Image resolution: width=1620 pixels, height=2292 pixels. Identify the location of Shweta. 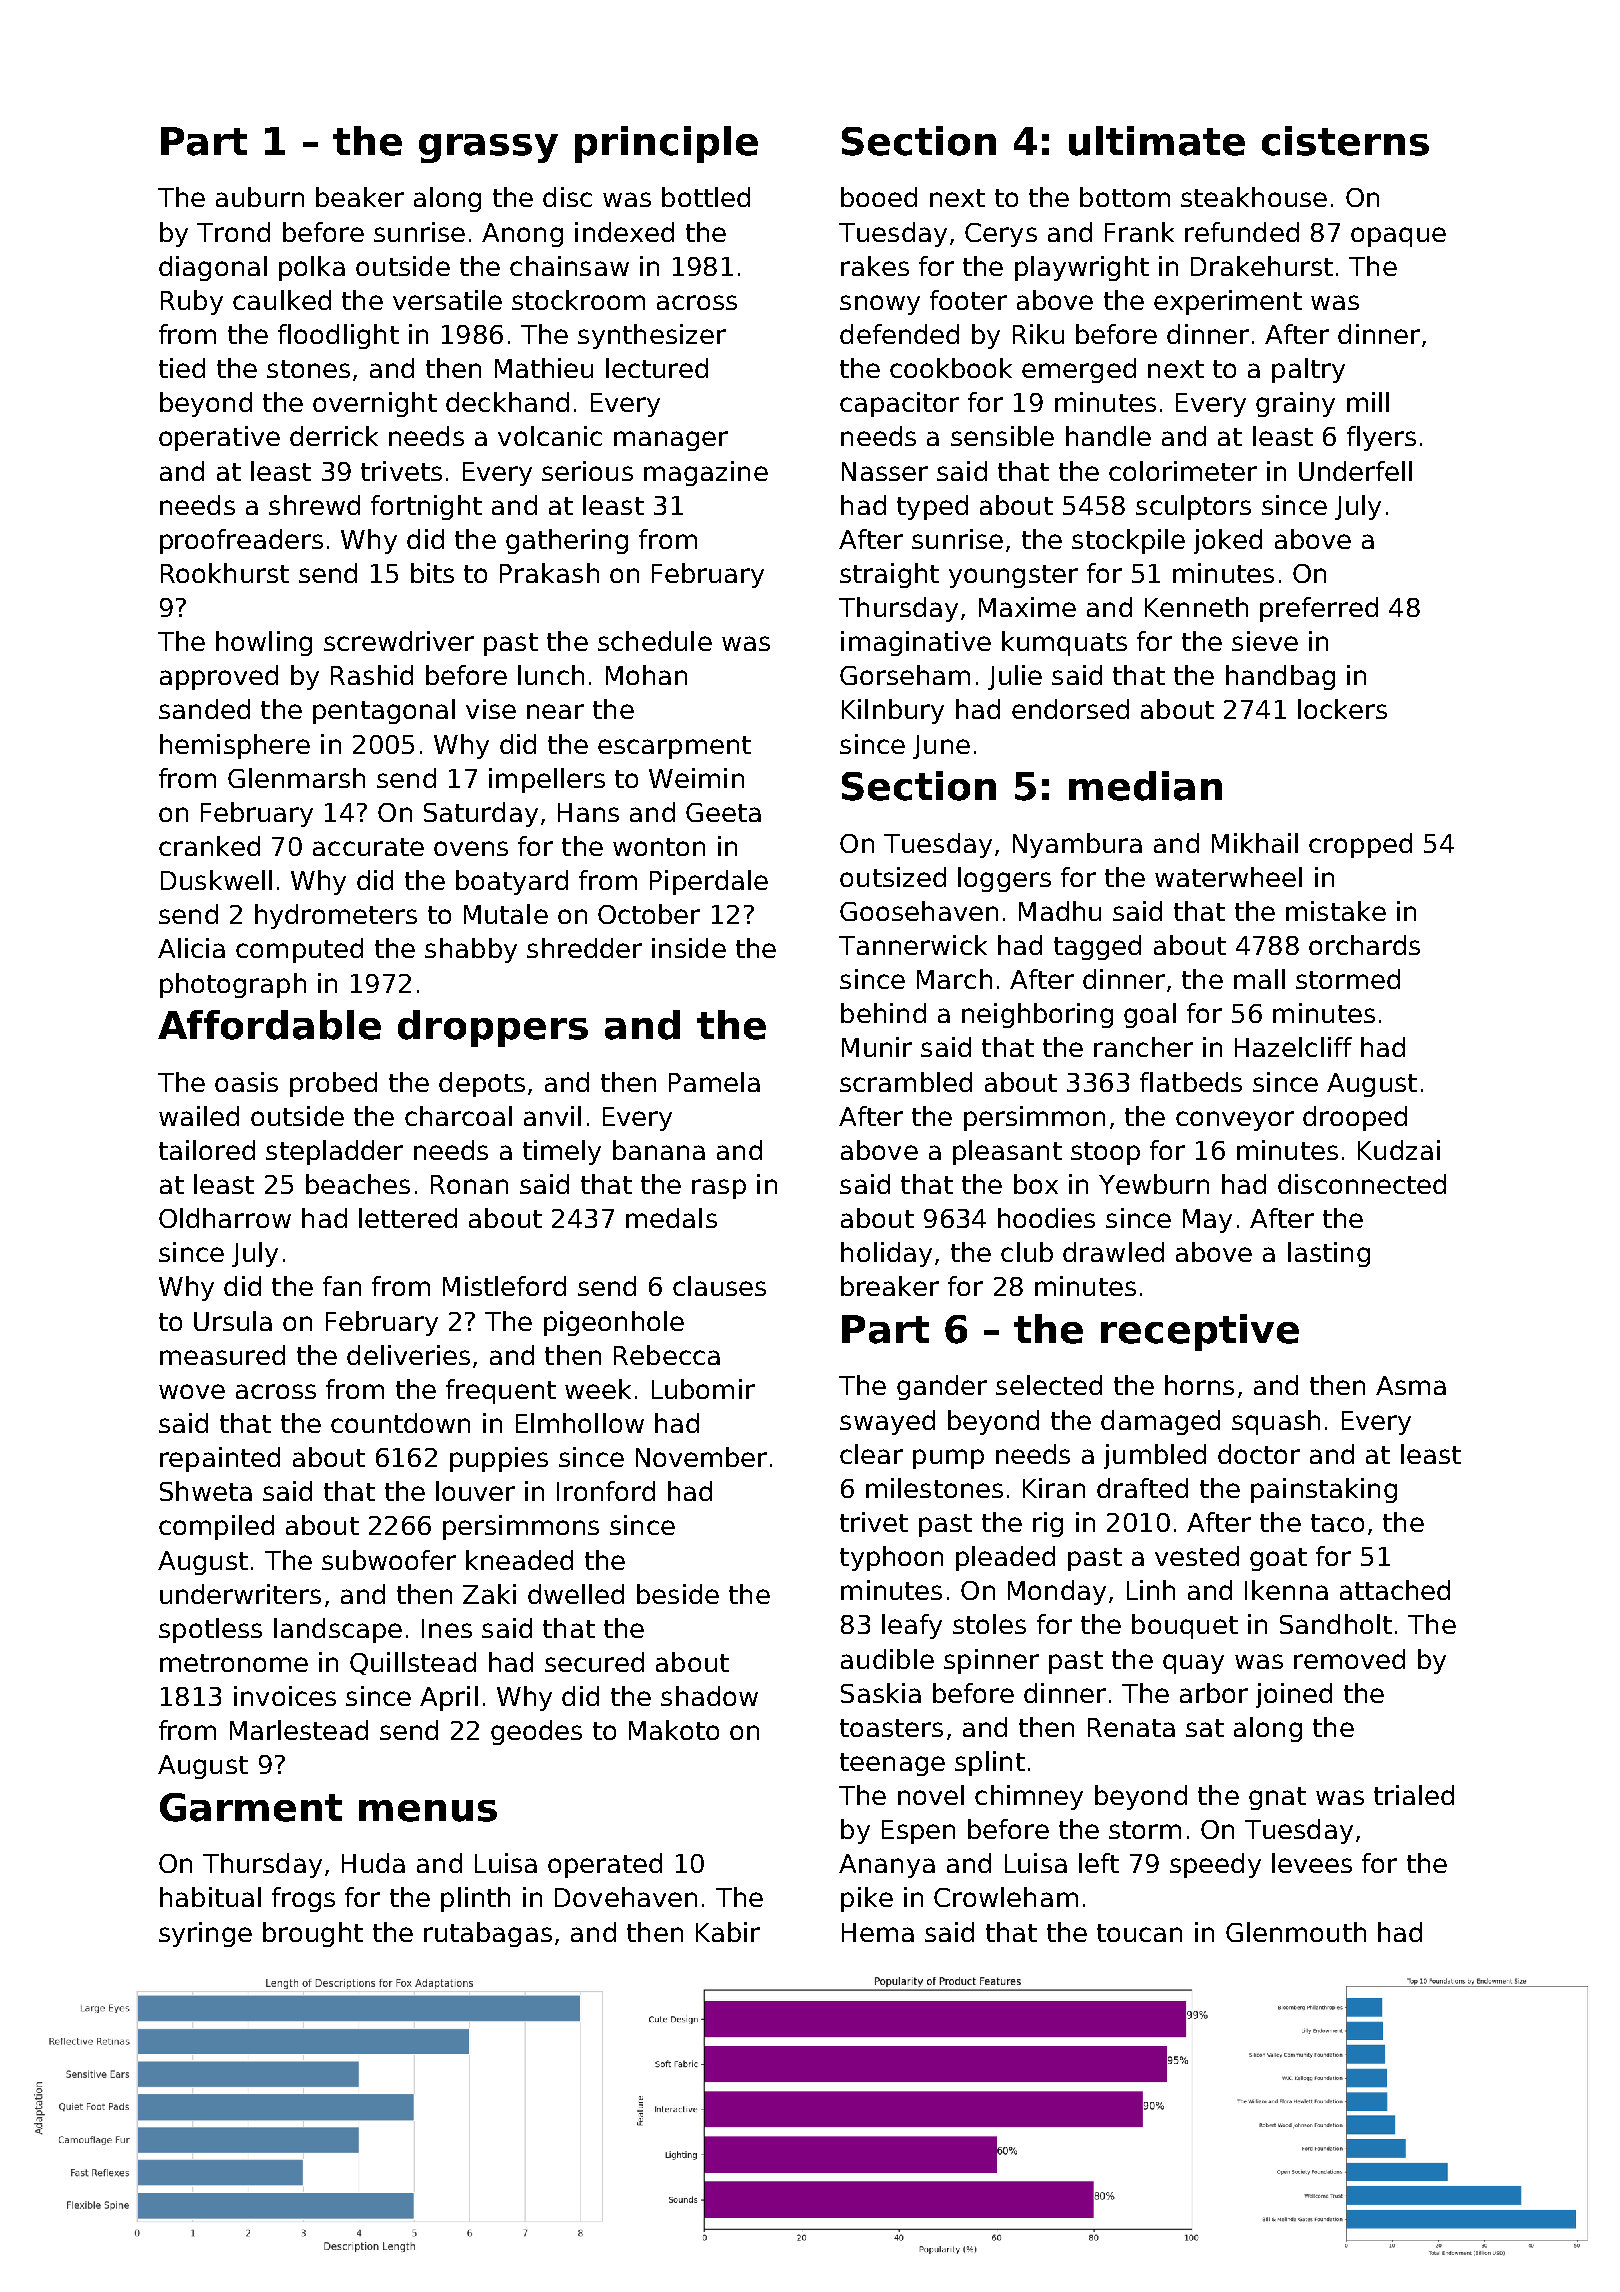
(206, 1491).
